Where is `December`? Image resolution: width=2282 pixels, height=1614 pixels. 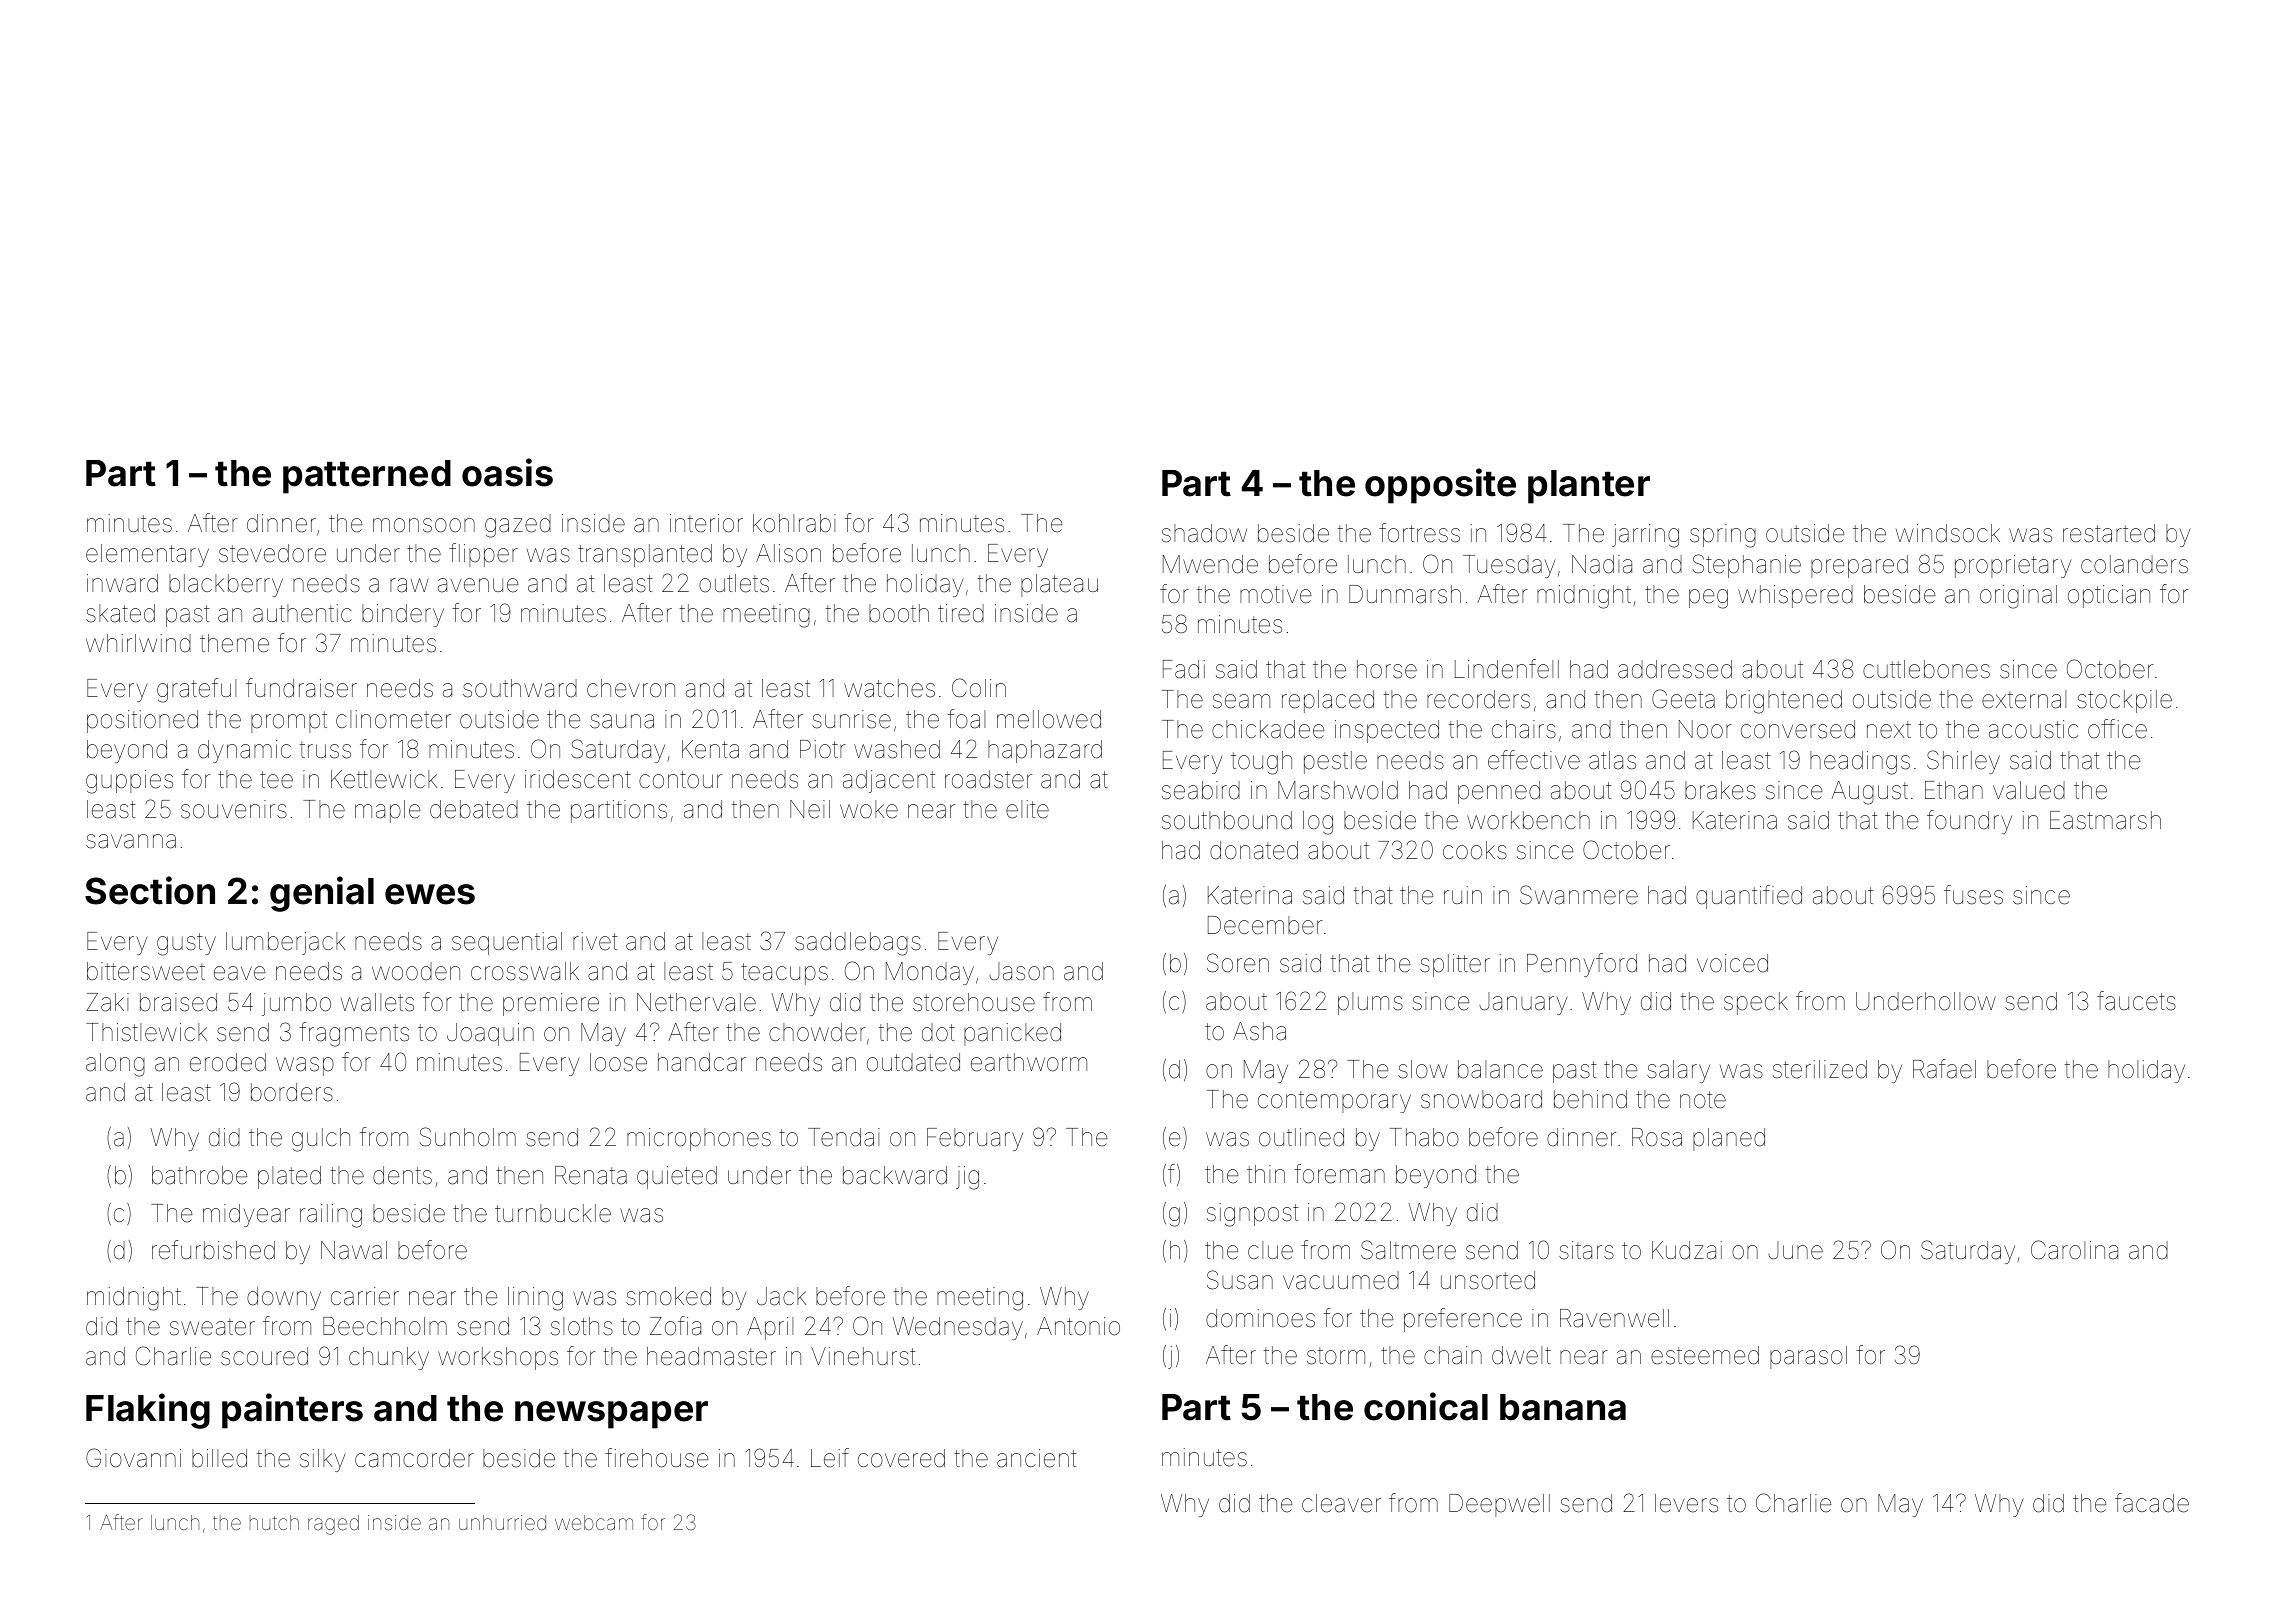
December is located at coordinates (1265, 925).
